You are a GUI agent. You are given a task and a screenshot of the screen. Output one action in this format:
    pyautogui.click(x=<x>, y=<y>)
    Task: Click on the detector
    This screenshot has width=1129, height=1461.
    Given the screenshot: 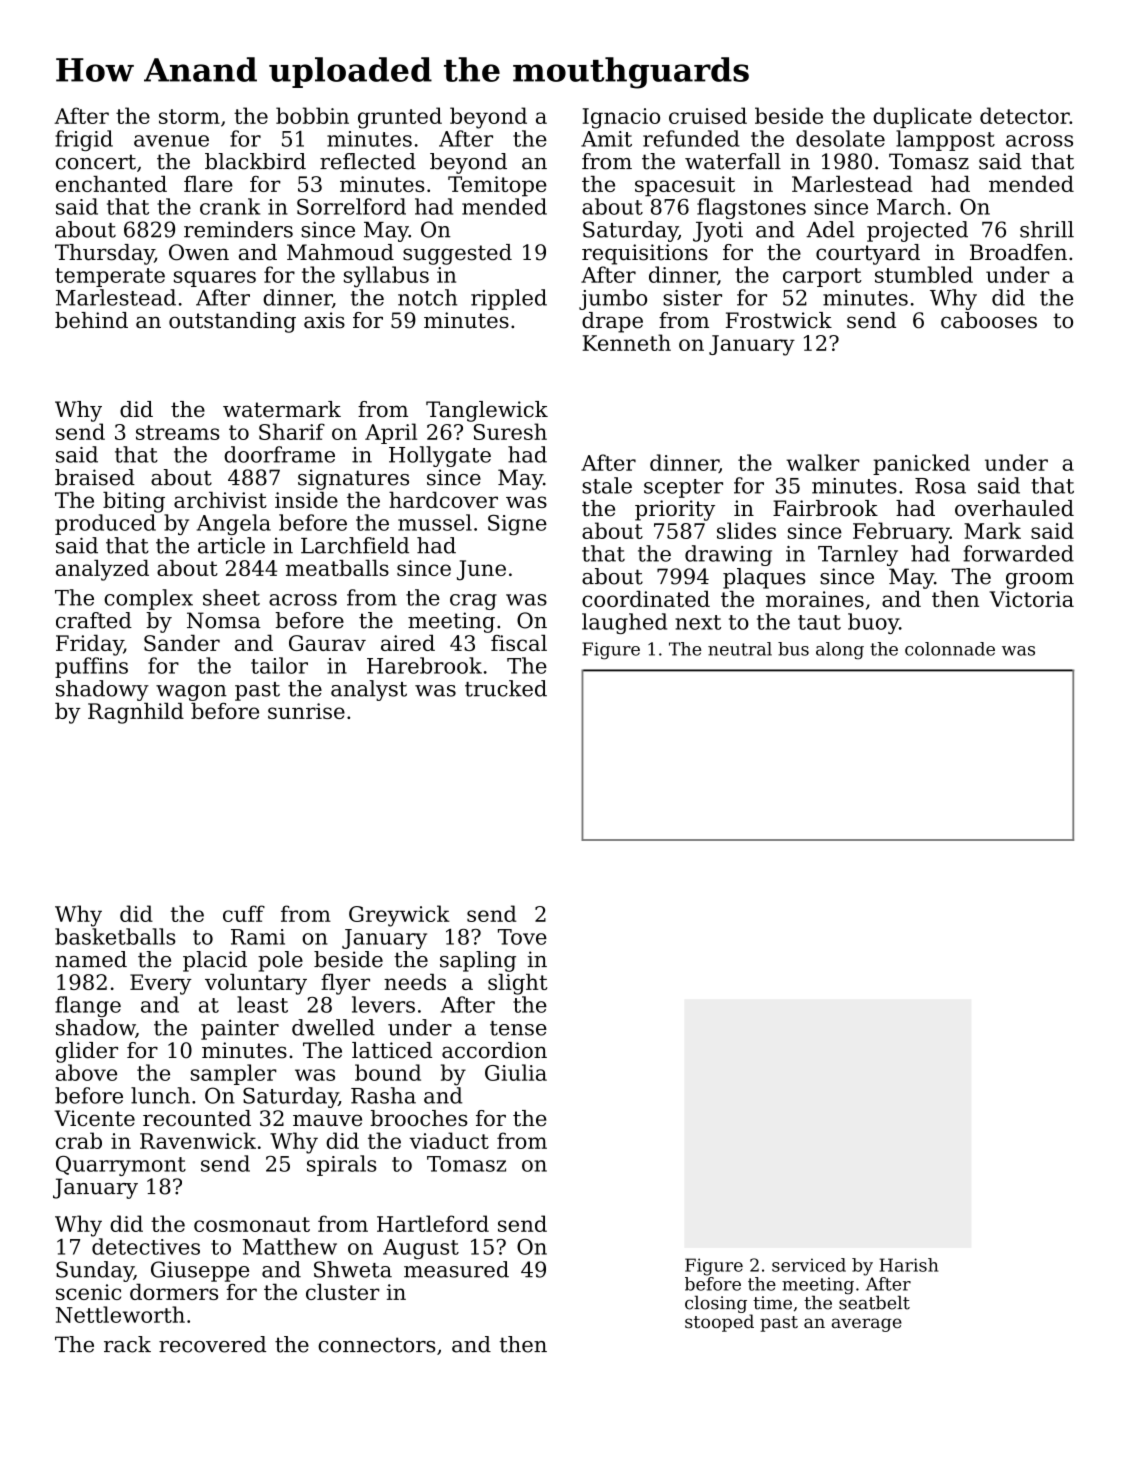 What is the action you would take?
    pyautogui.click(x=1025, y=115)
